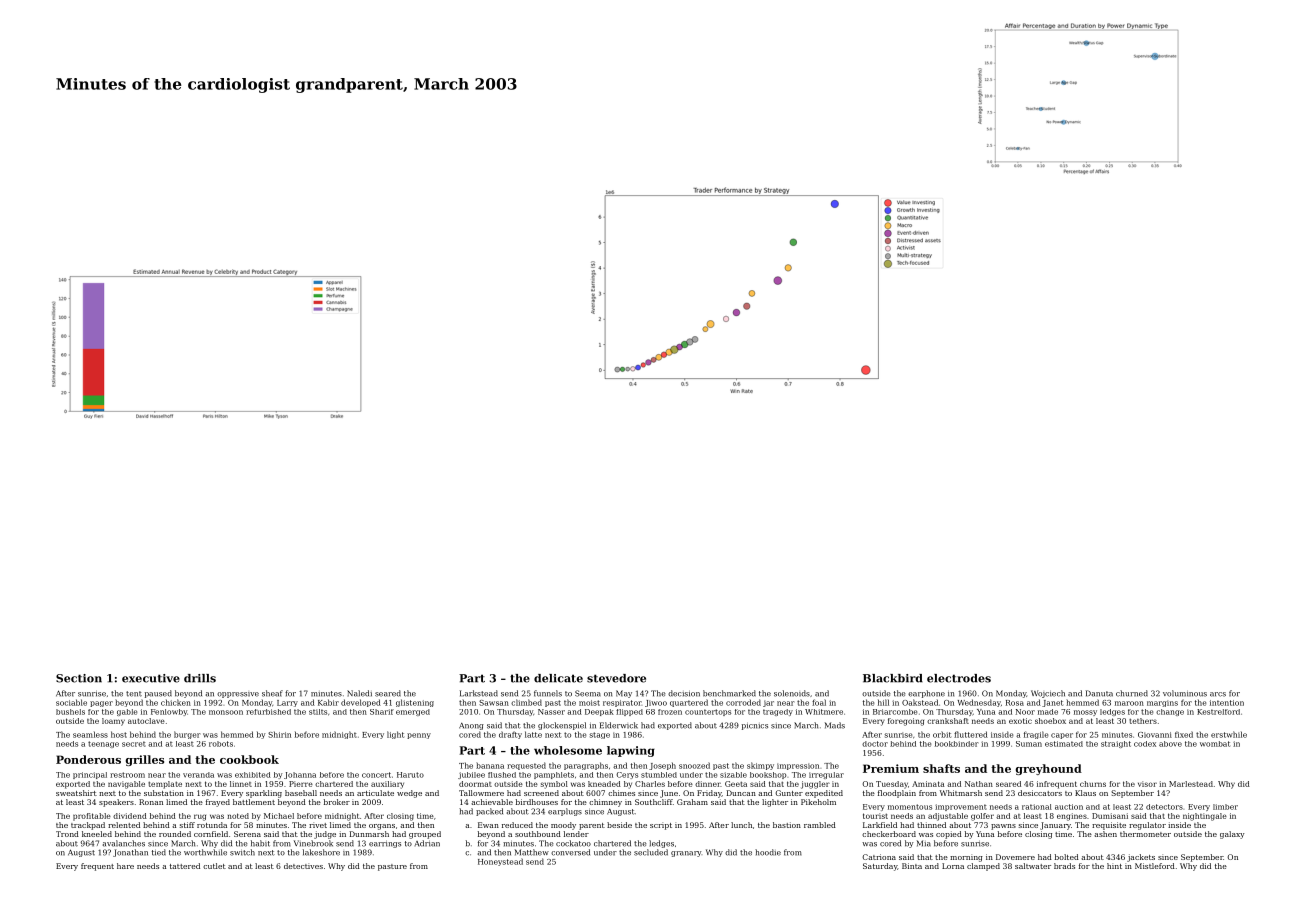 This screenshot has width=1308, height=924. I want to click on executive, so click(151, 678).
